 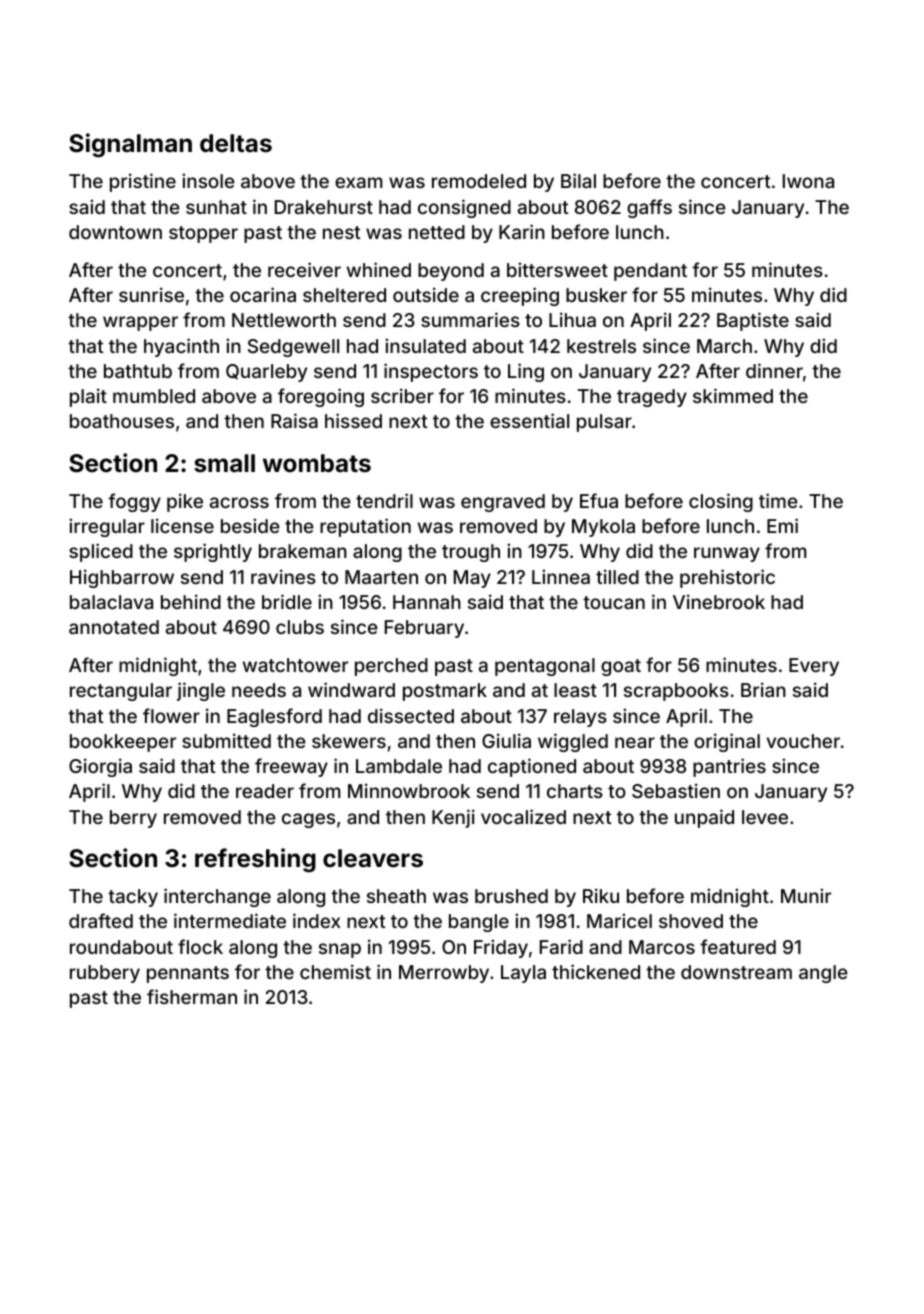 What do you see at coordinates (778, 500) in the screenshot?
I see `time` at bounding box center [778, 500].
